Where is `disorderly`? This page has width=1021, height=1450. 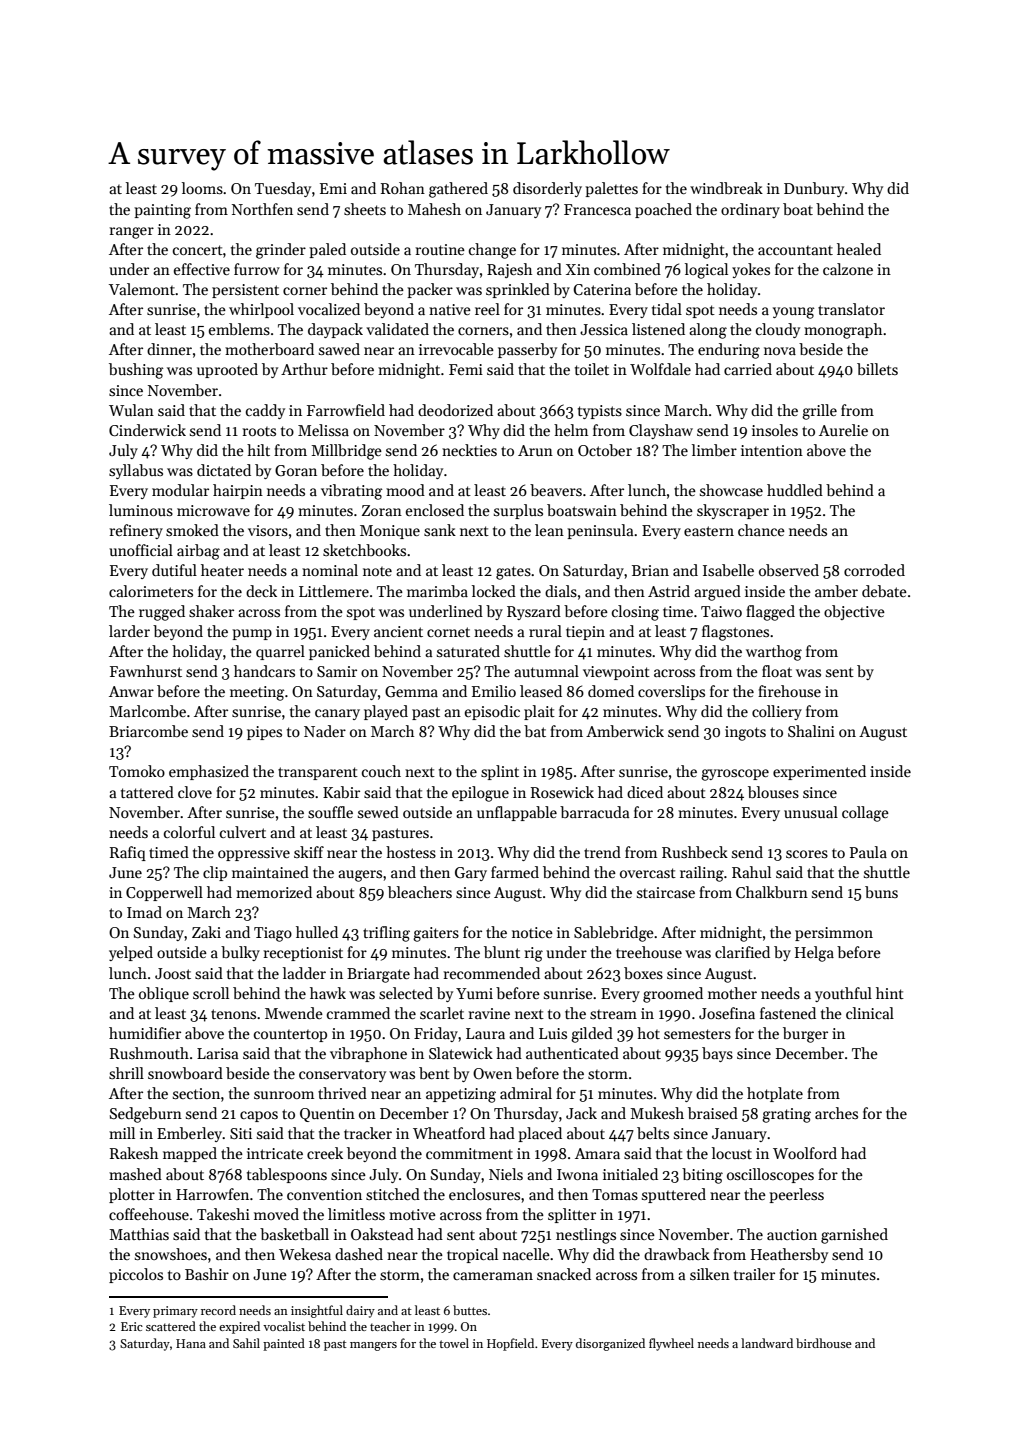
disorderly is located at coordinates (547, 189).
